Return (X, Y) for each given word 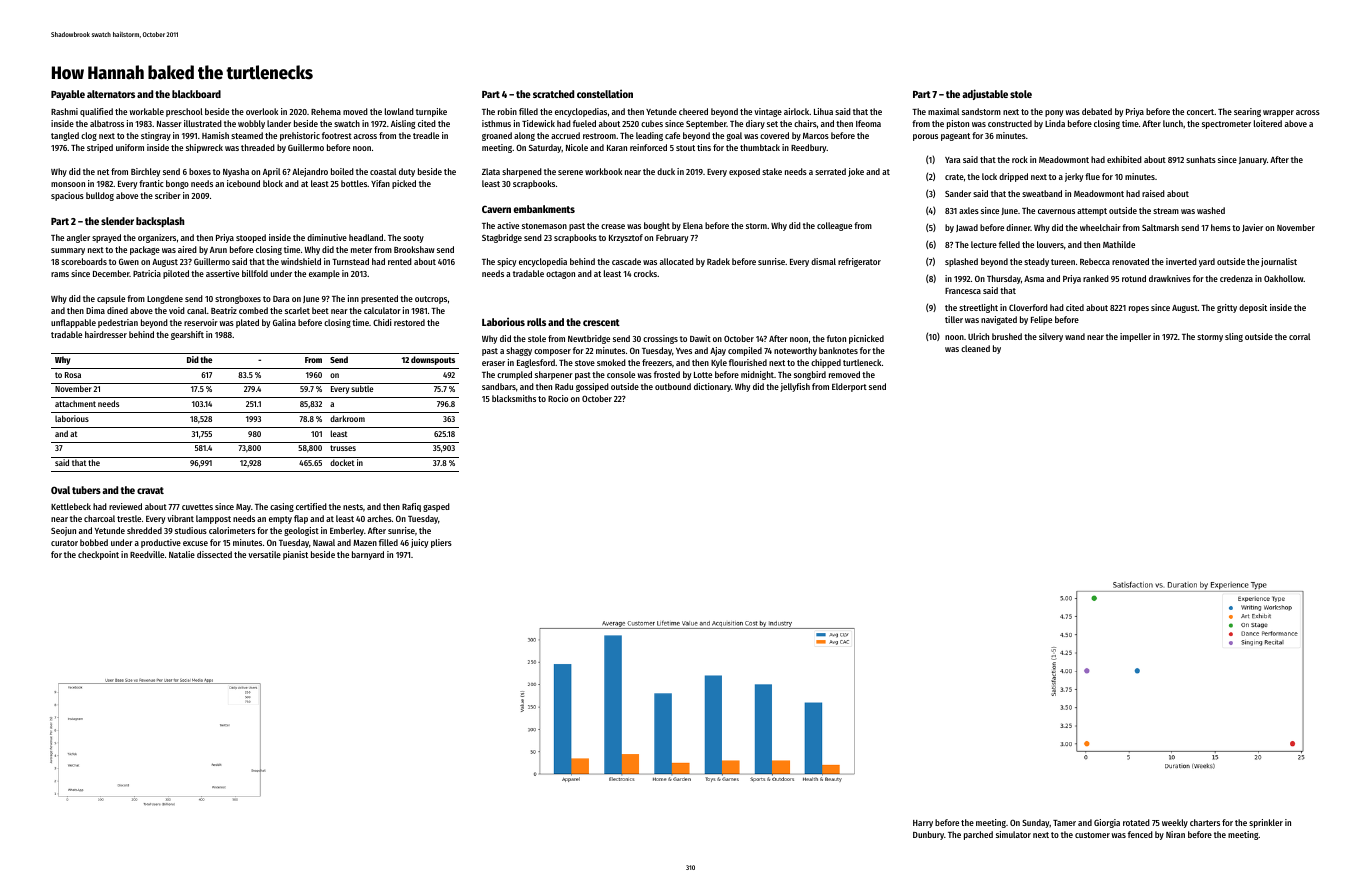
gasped (436, 507)
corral (1299, 336)
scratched (553, 94)
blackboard (196, 94)
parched (978, 835)
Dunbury (928, 835)
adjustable (985, 94)
